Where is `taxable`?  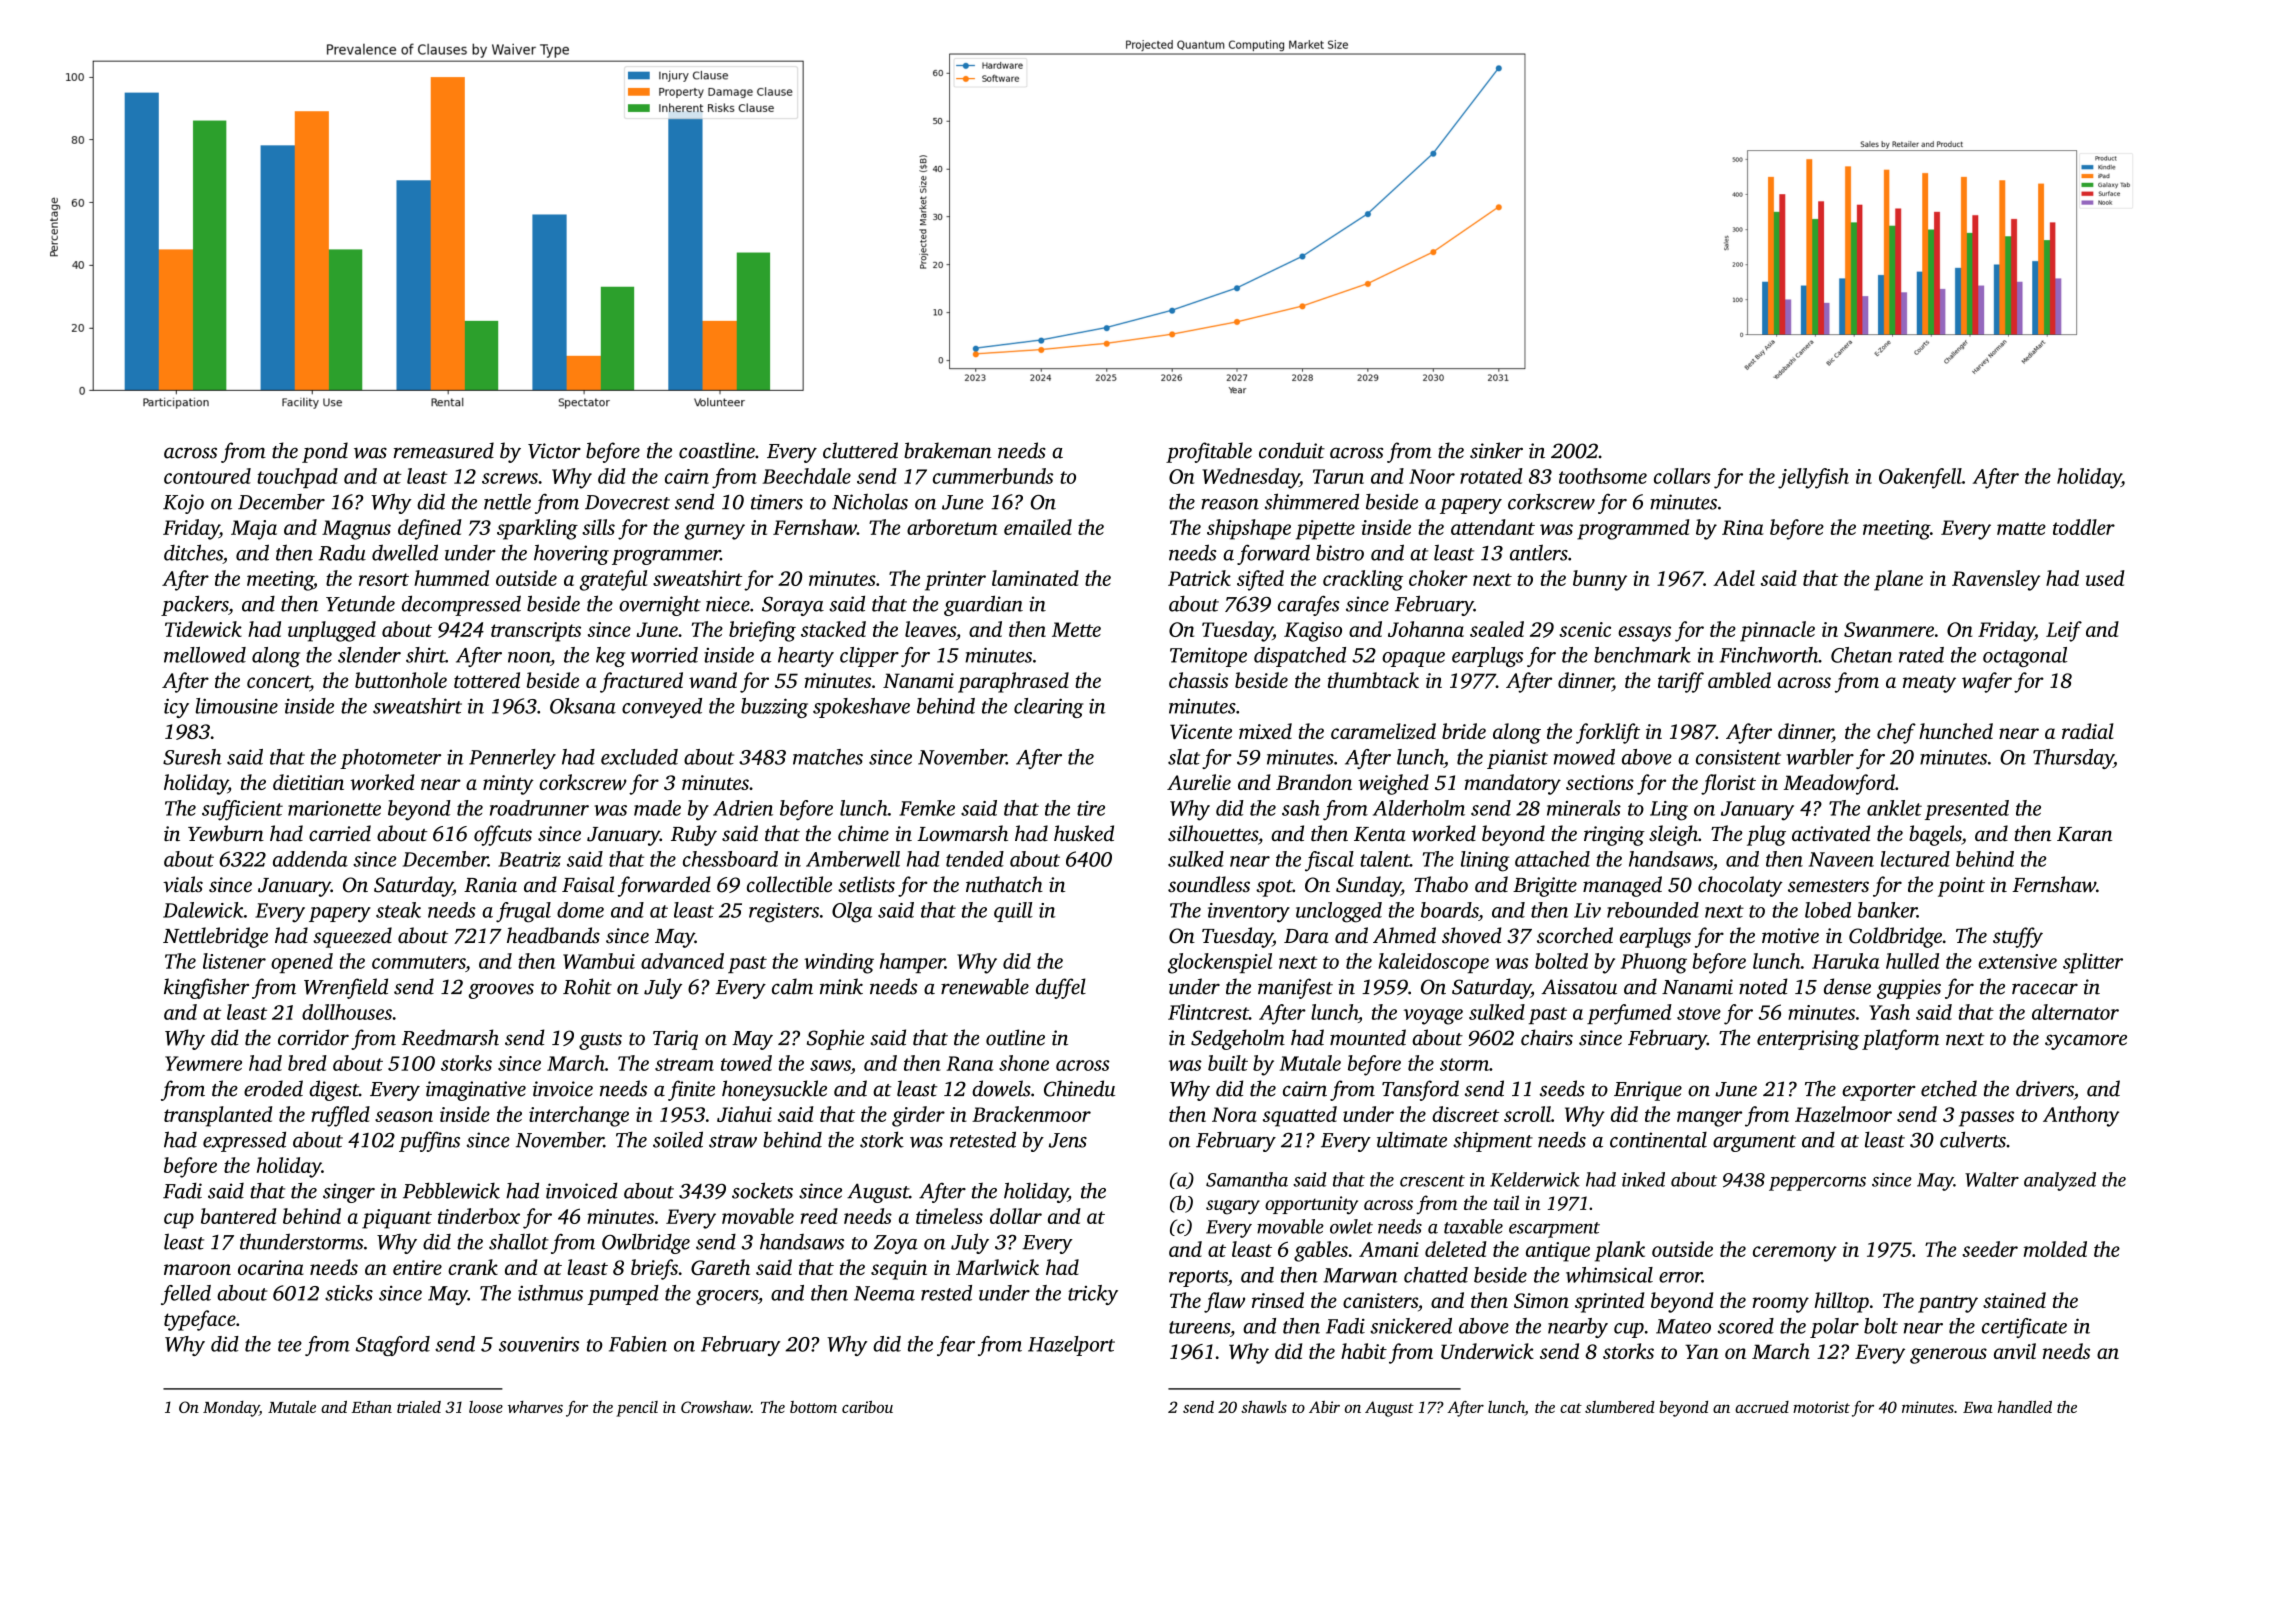 taxable is located at coordinates (1473, 1226).
